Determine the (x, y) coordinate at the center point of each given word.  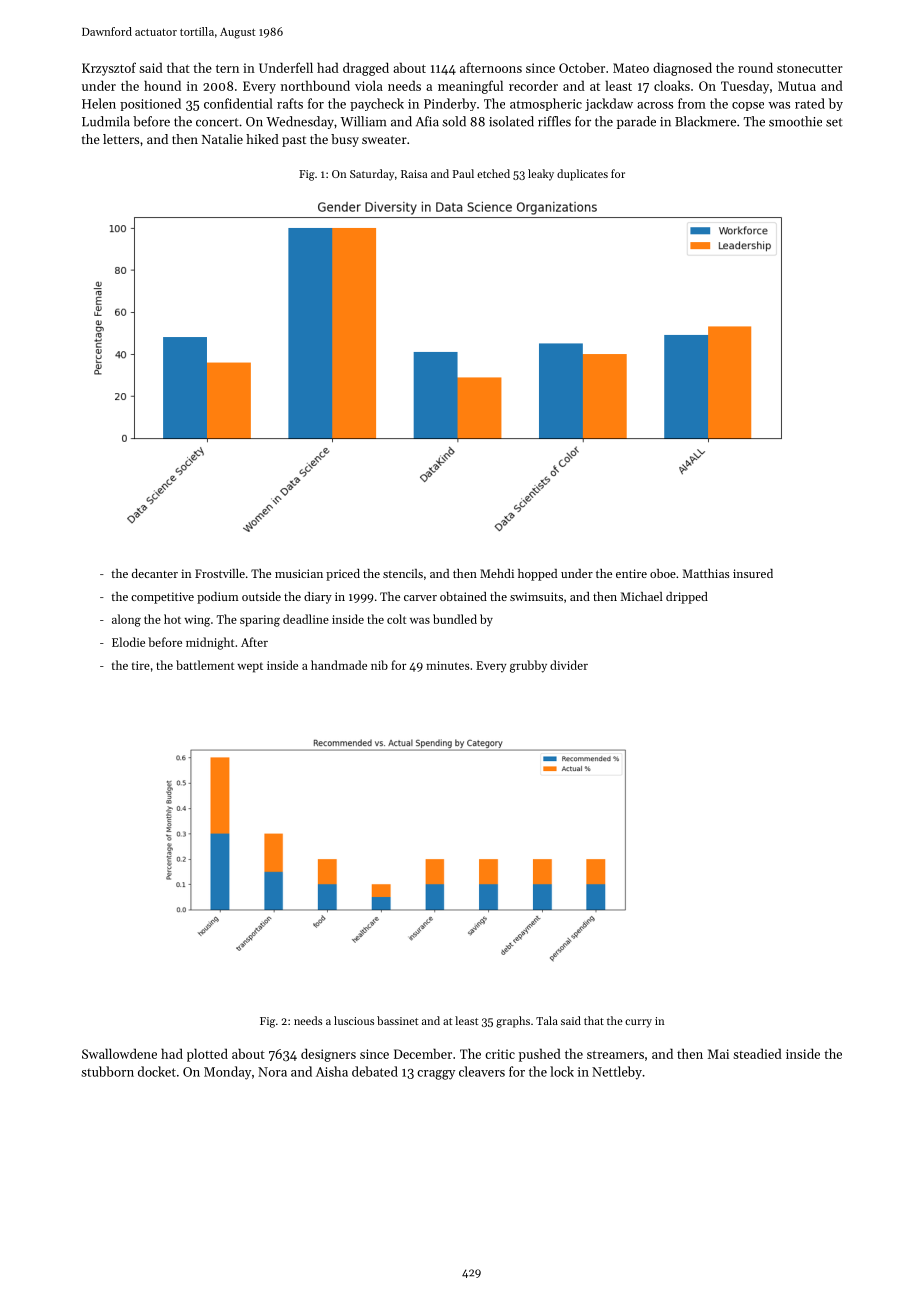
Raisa (414, 174)
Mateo (631, 68)
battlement (205, 665)
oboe (663, 573)
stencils (403, 573)
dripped (687, 598)
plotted (207, 1055)
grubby (528, 666)
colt (396, 619)
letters (121, 139)
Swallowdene (119, 1053)
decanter (155, 573)
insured (753, 573)
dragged (366, 69)
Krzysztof (109, 69)
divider (569, 665)
